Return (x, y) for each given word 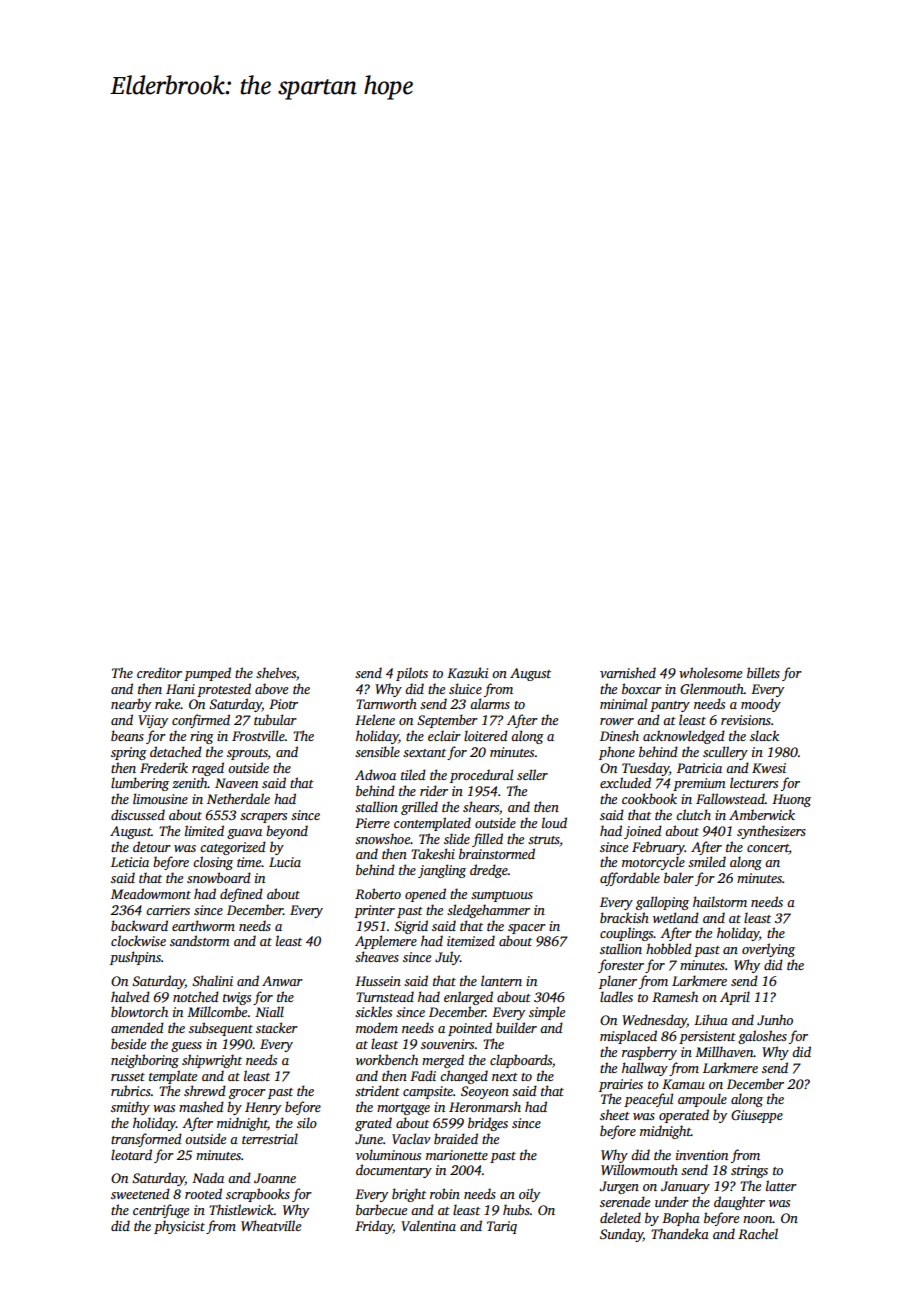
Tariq (502, 1227)
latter (781, 1185)
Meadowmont (151, 893)
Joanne (275, 1178)
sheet (615, 1114)
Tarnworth (386, 703)
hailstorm (720, 901)
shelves (276, 672)
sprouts (247, 754)
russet (128, 1077)
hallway (645, 1069)
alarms (490, 703)
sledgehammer (488, 911)
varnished (628, 672)
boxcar (642, 688)
